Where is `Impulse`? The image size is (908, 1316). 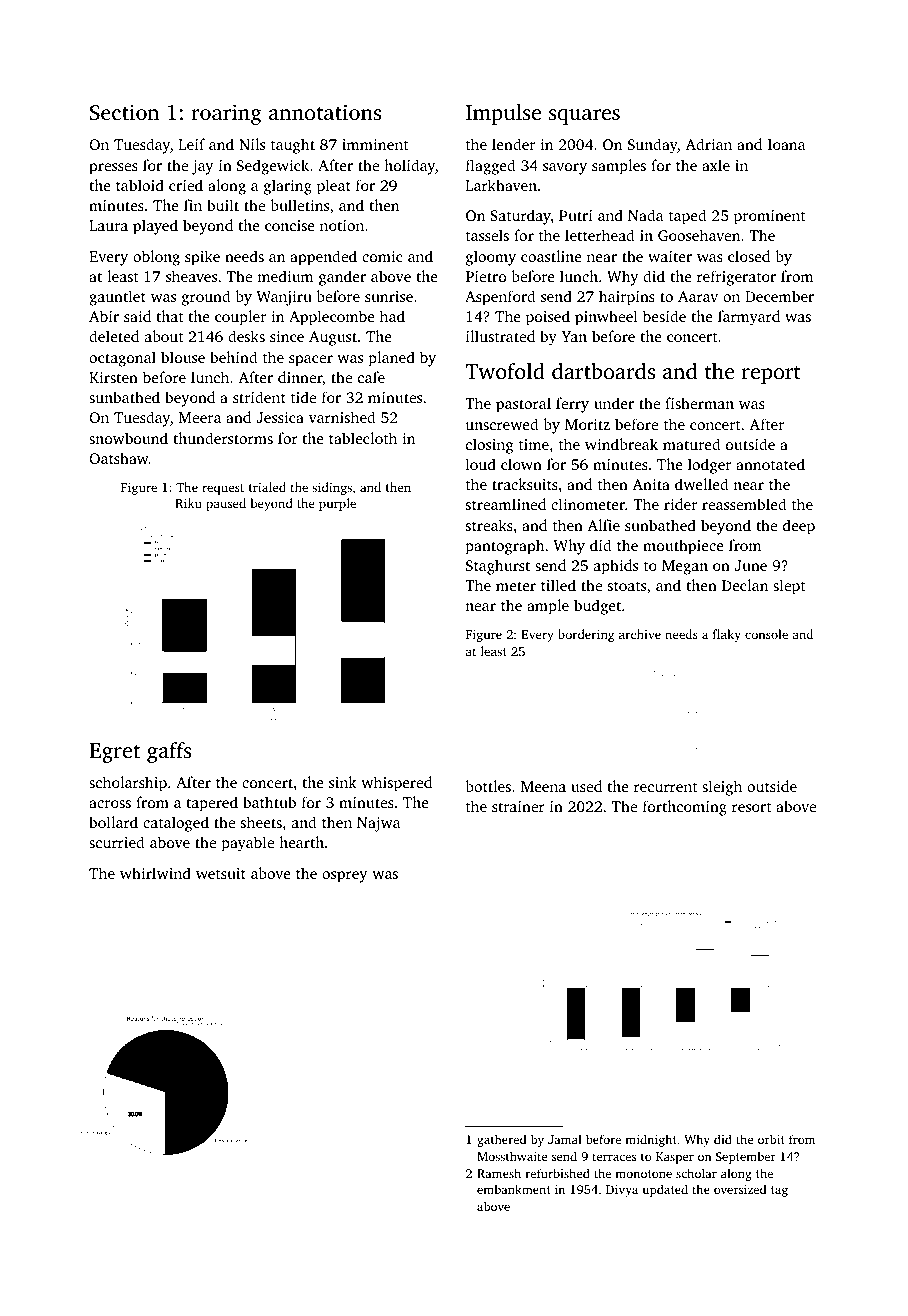 Impulse is located at coordinates (503, 114).
